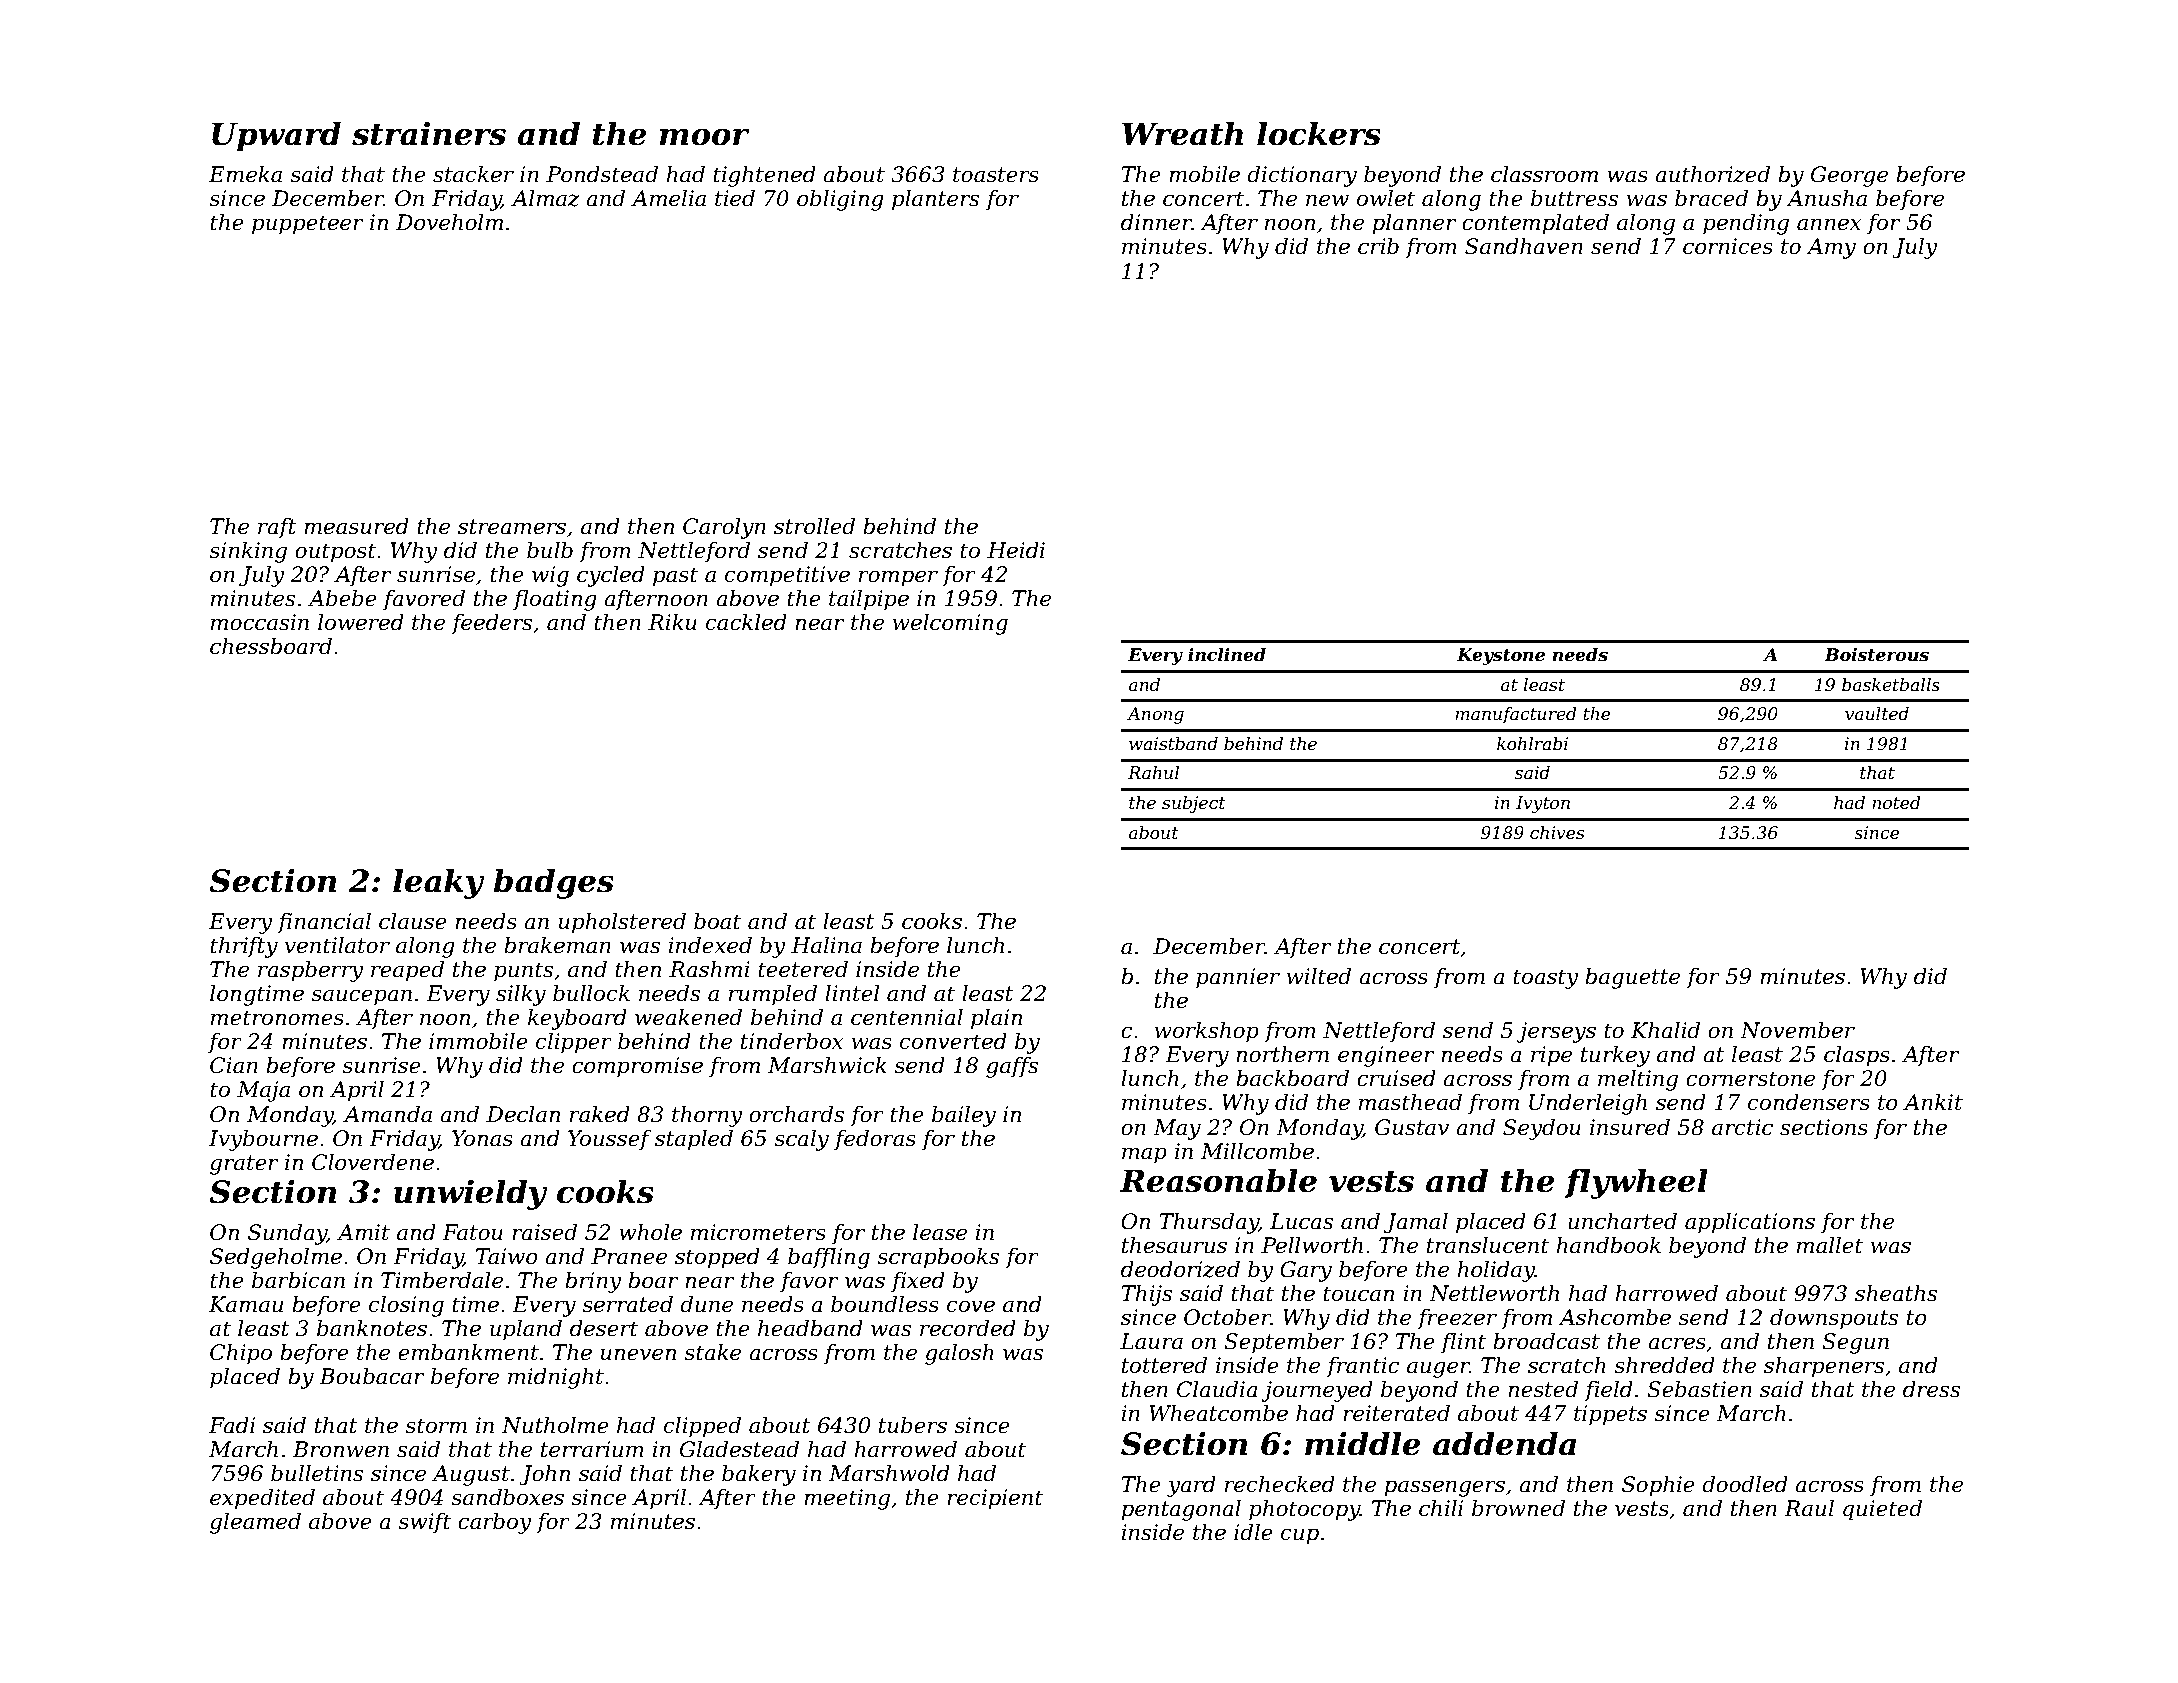 The width and height of the page is (2178, 1683). What do you see at coordinates (245, 174) in the page?
I see `Emeka` at bounding box center [245, 174].
